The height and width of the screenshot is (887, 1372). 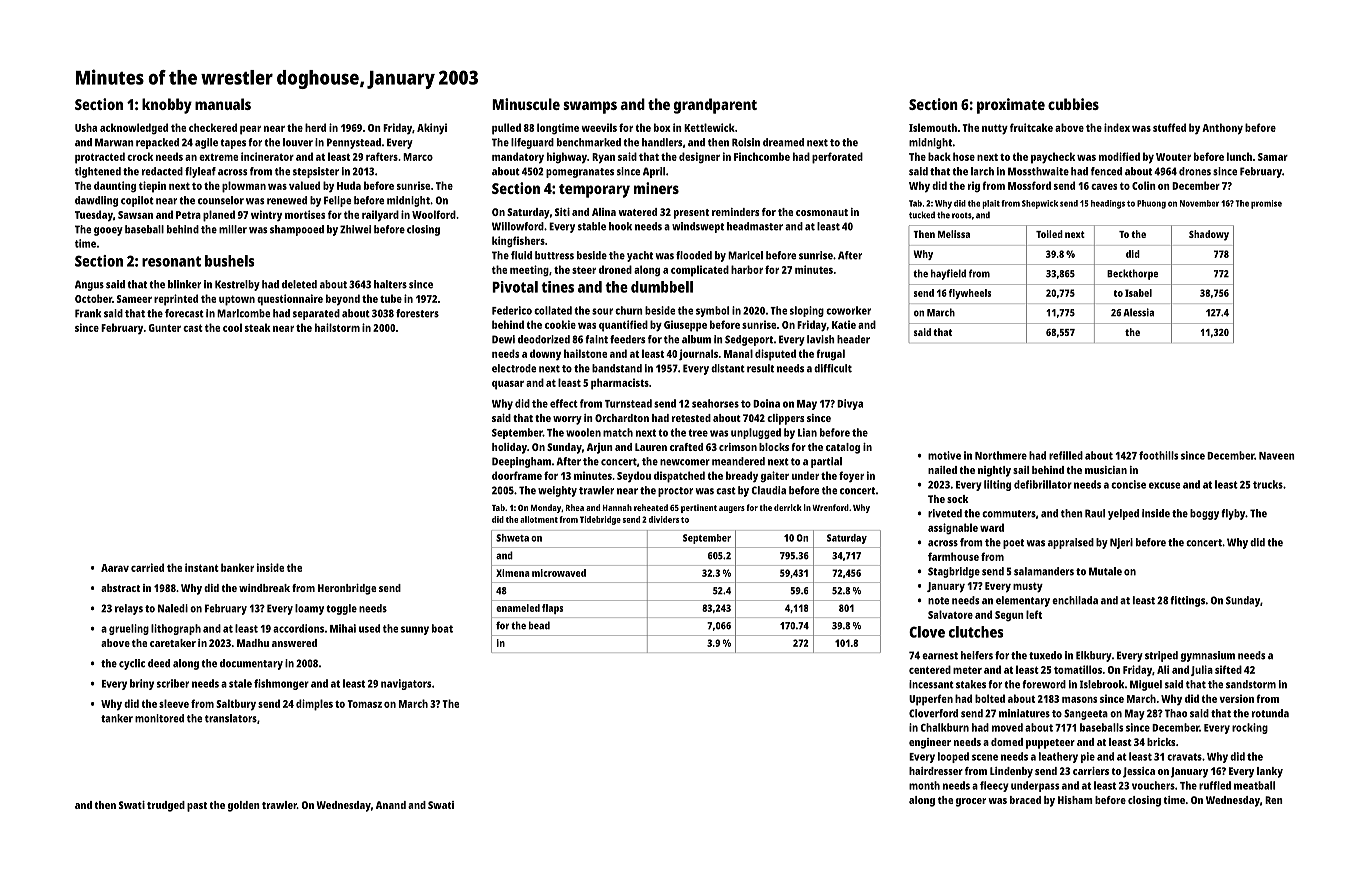 I want to click on flaps, so click(x=552, y=609).
